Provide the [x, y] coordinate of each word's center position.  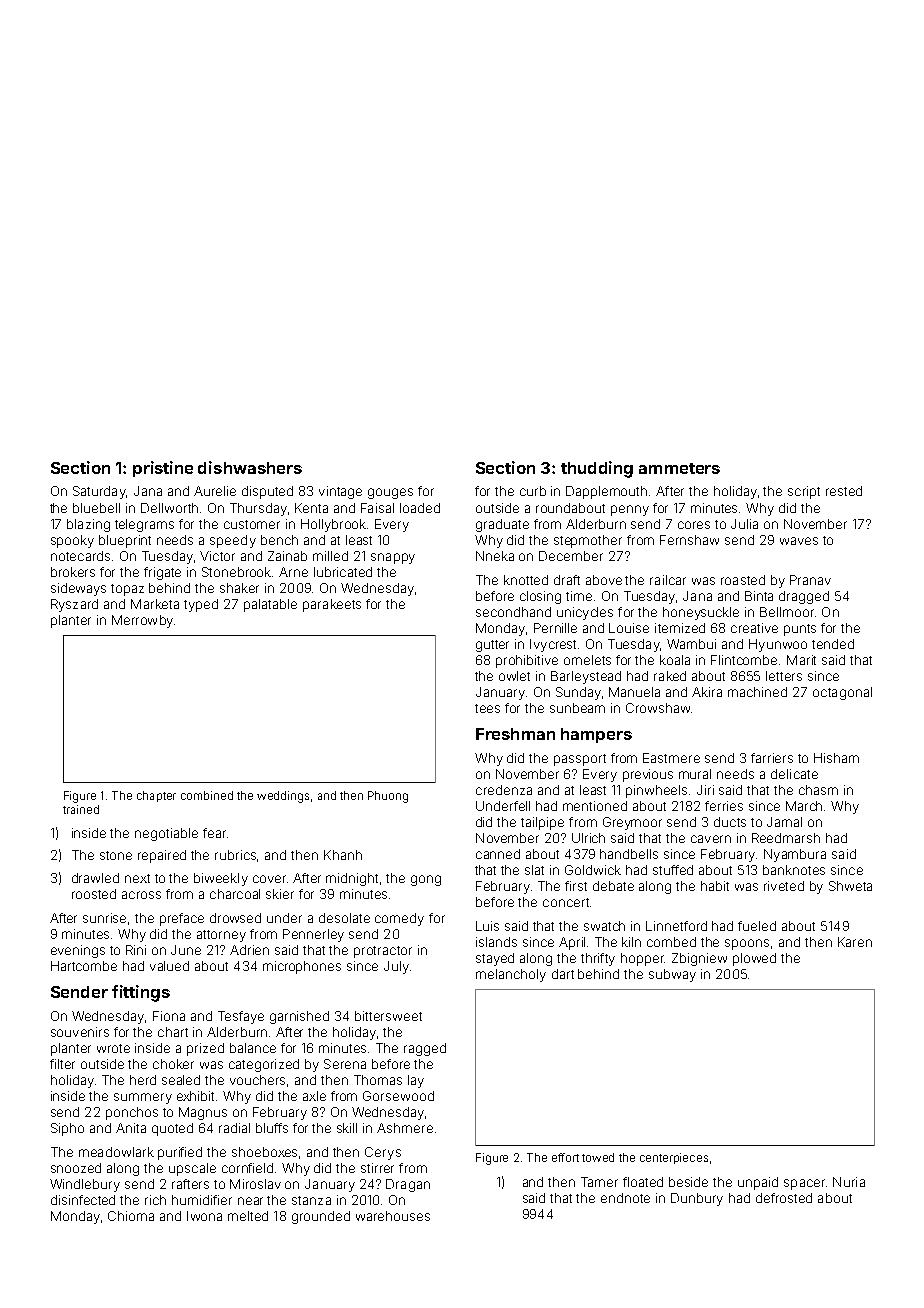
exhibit [197, 1096]
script [804, 492]
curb [533, 491]
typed [201, 605]
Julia [744, 524]
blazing [88, 525]
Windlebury [85, 1185]
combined [207, 795]
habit [715, 886]
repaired [162, 856]
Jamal [784, 822]
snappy [393, 558]
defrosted [784, 1198]
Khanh [343, 855]
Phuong [388, 797]
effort [565, 1157]
